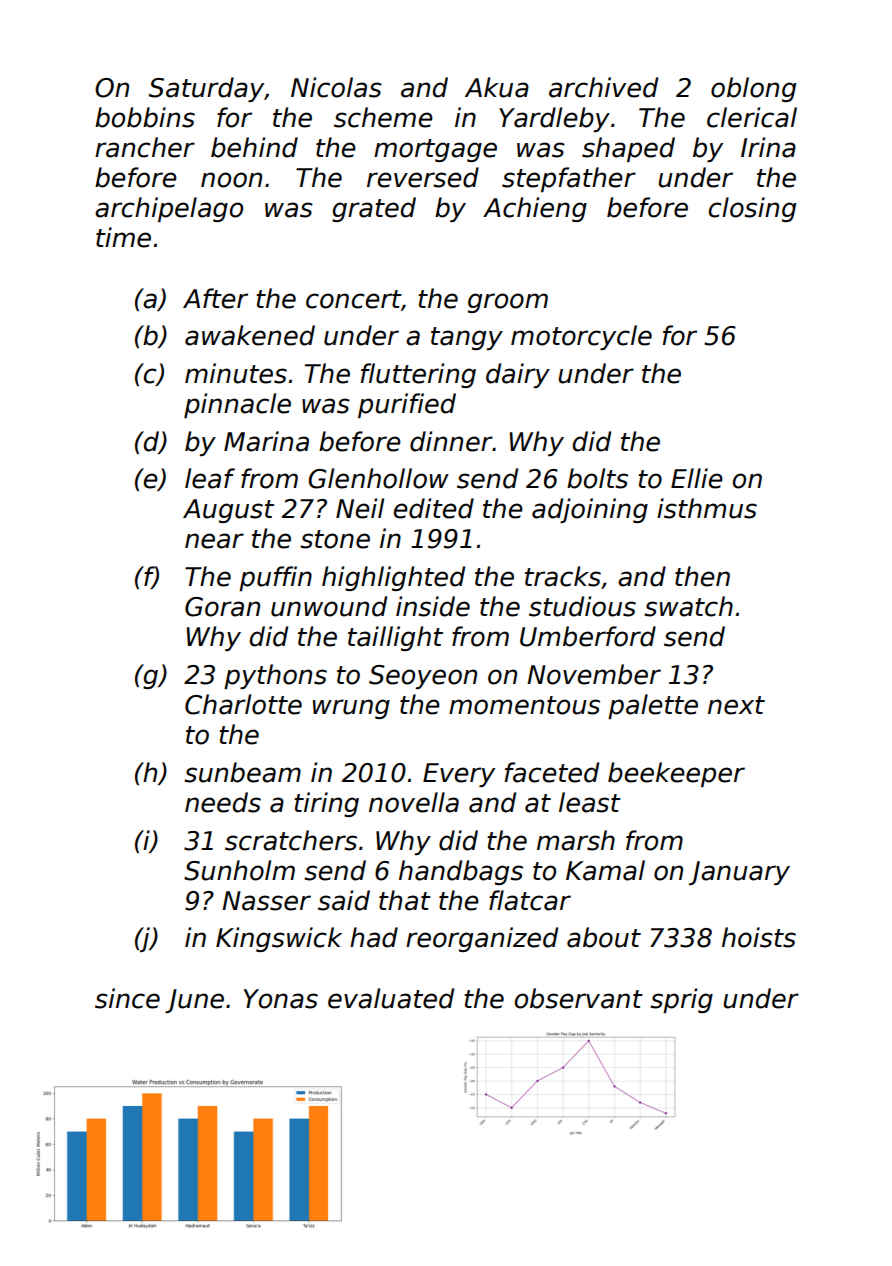 The image size is (892, 1266). Describe the element at coordinates (326, 804) in the screenshot. I see `tiring` at that location.
